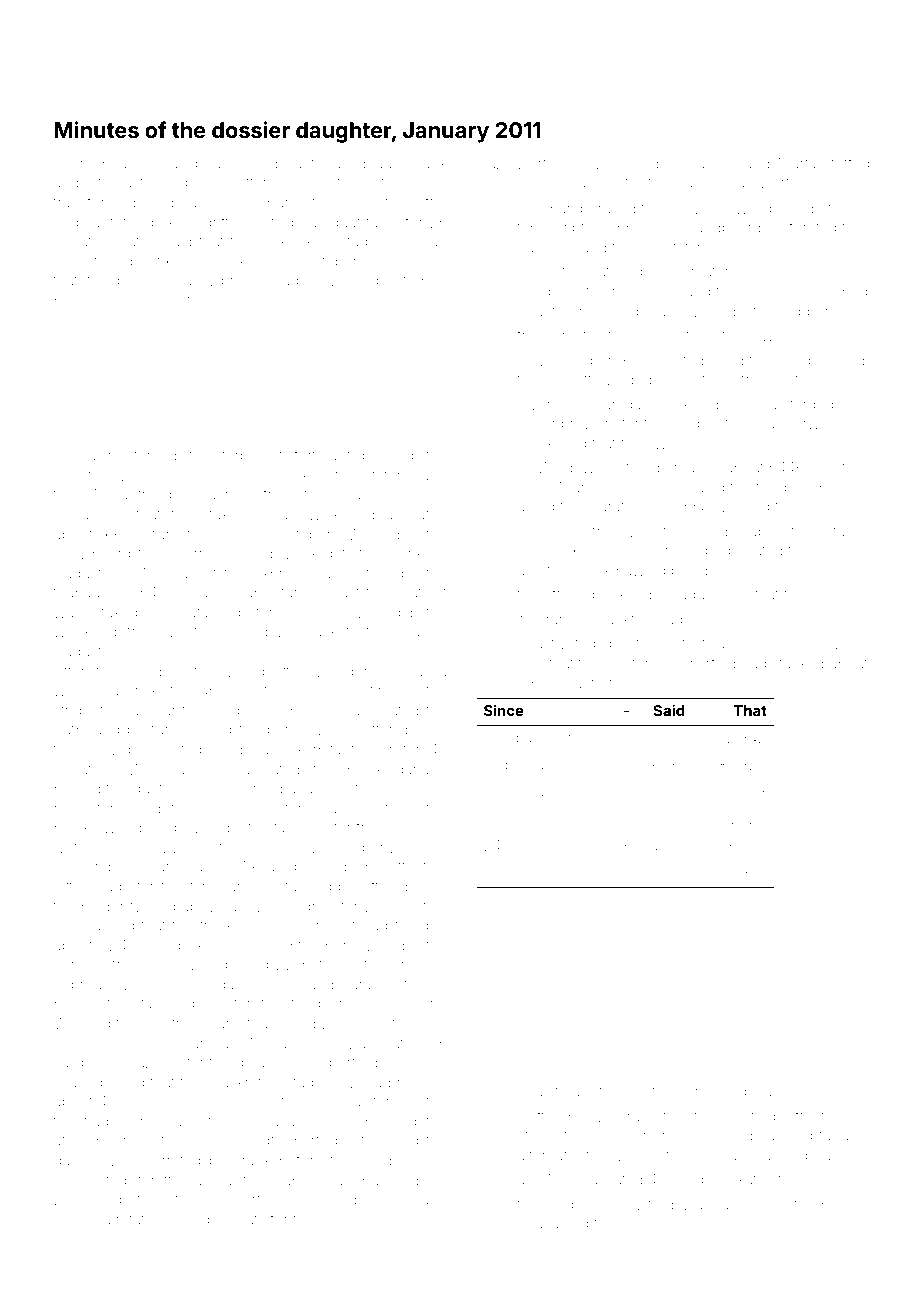 The height and width of the image is (1308, 924). I want to click on Varnley, so click(669, 739).
